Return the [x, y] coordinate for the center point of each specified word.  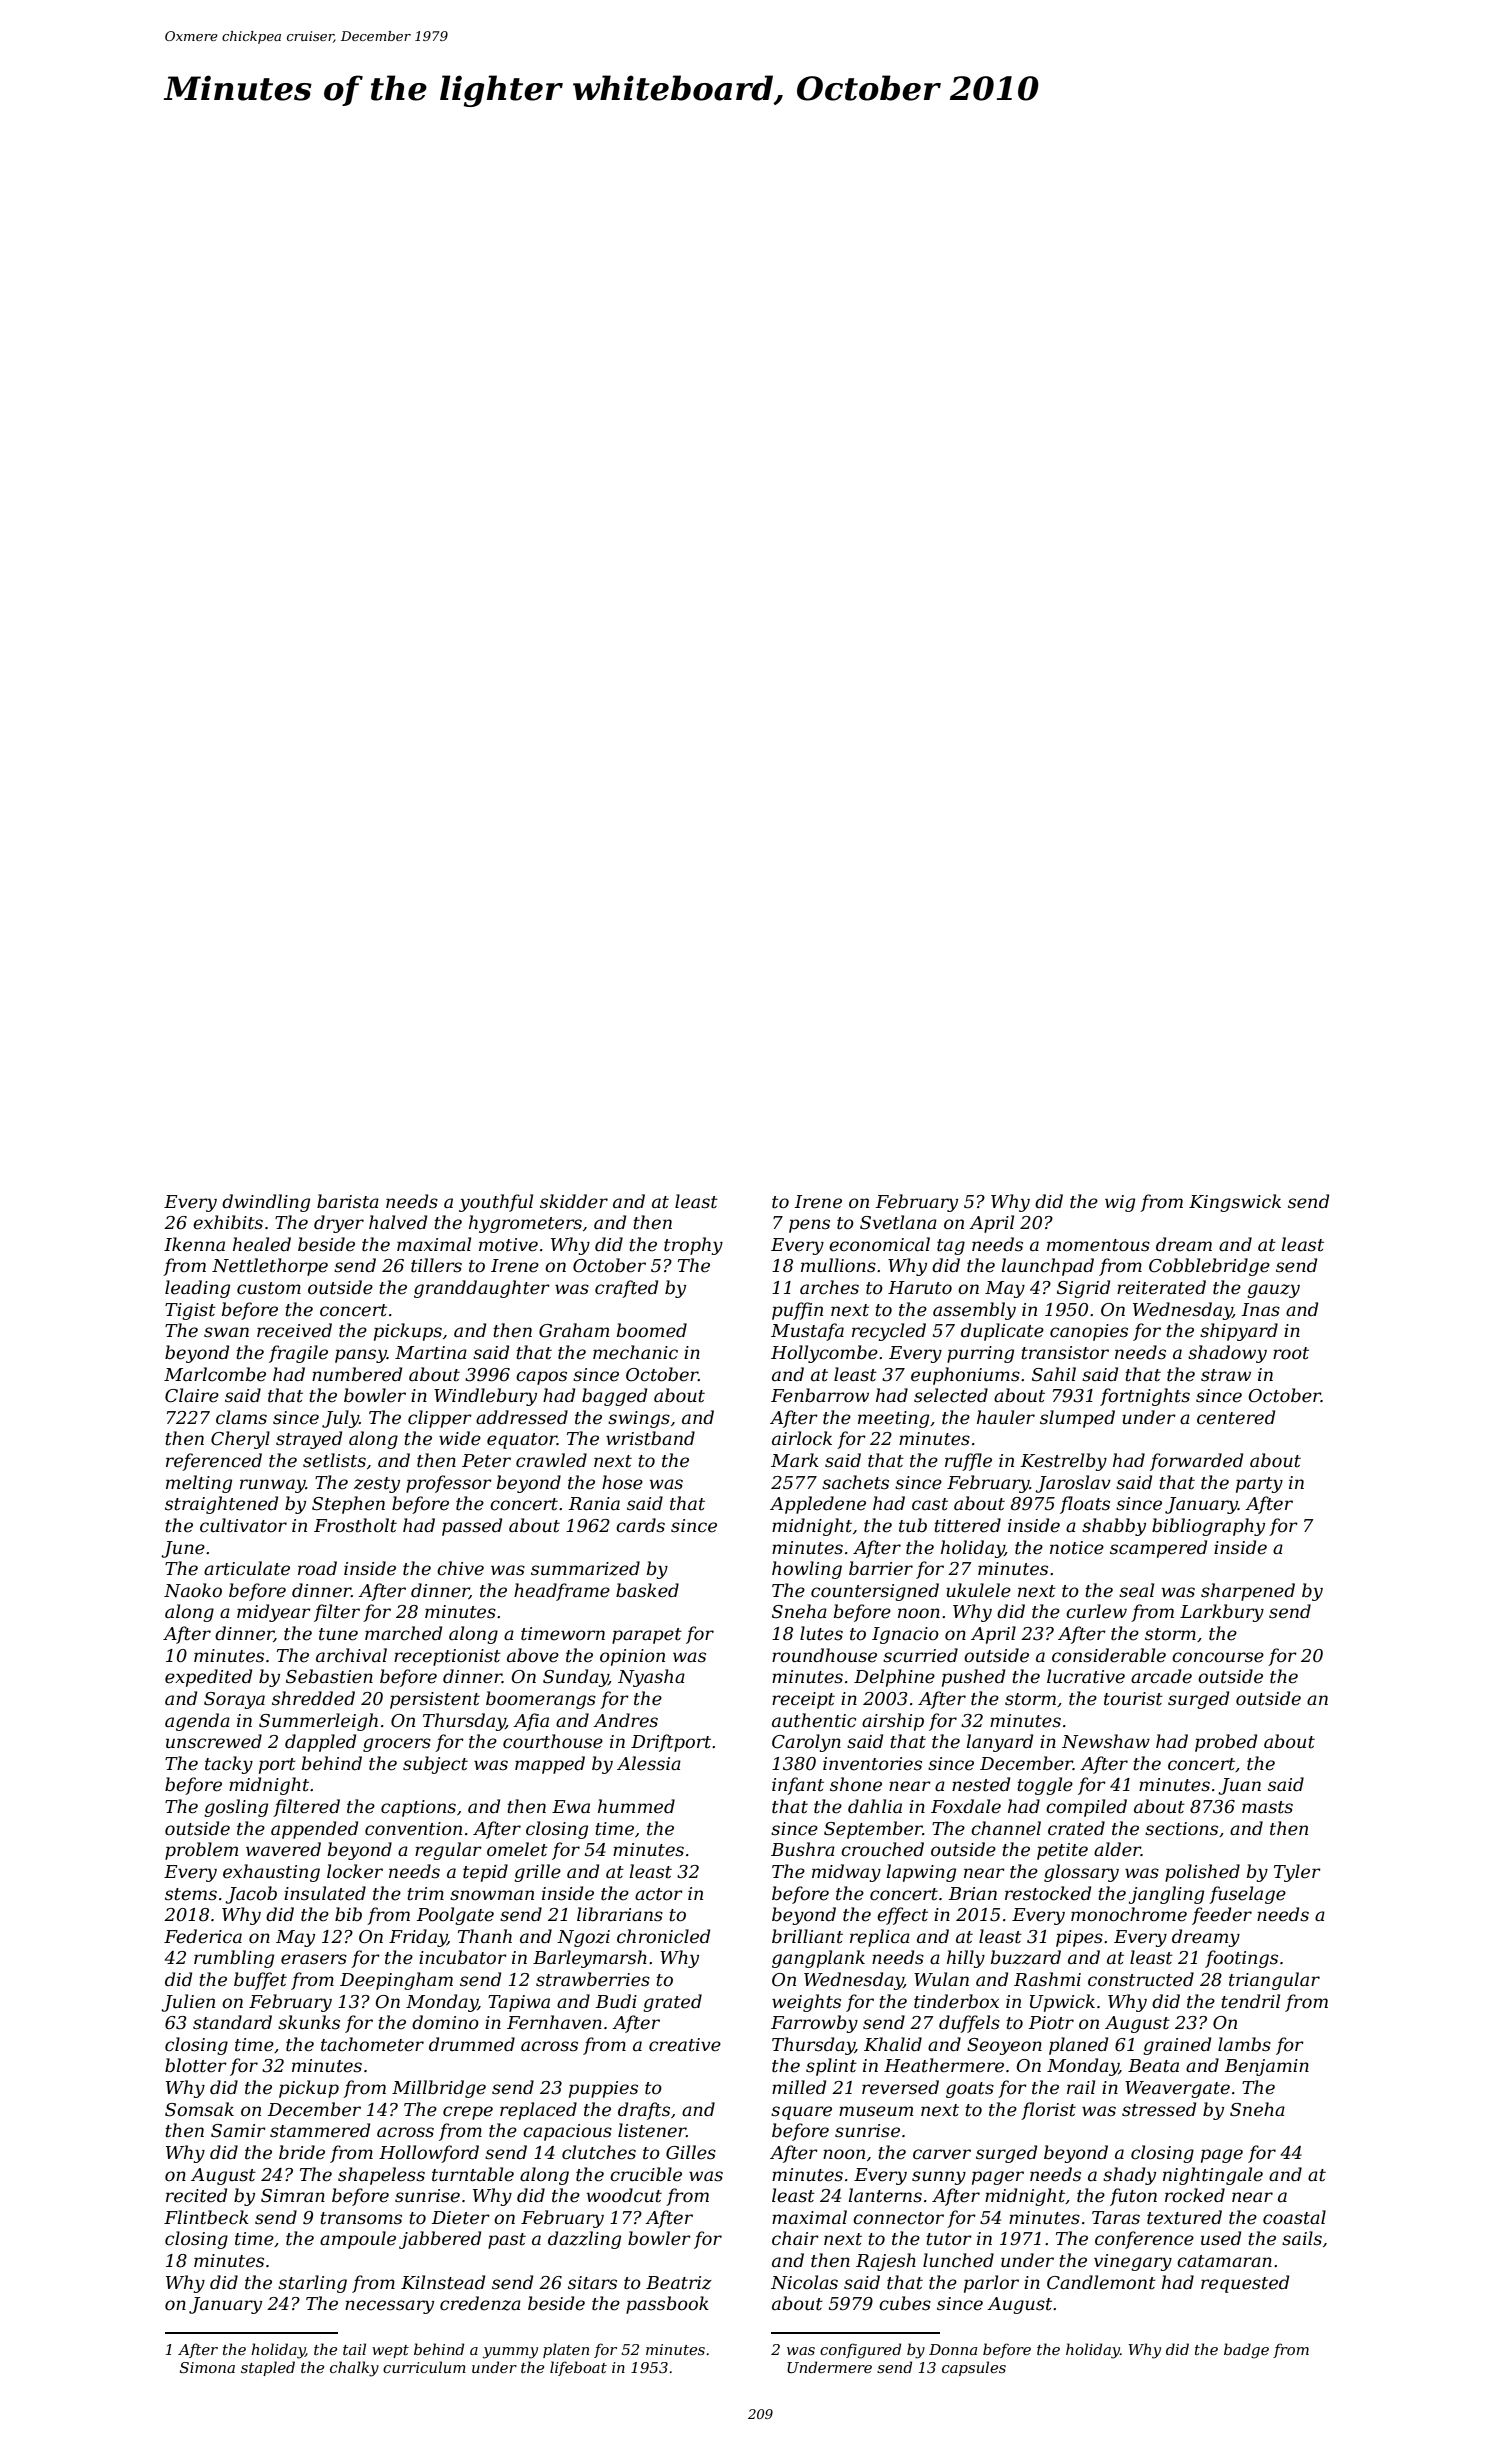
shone [856, 1784]
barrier [881, 1568]
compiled [1086, 1808]
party [1259, 1485]
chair [795, 2238]
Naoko [193, 1590]
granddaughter [482, 1289]
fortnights [1145, 1397]
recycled [889, 1332]
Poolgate [455, 1916]
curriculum [424, 2367]
